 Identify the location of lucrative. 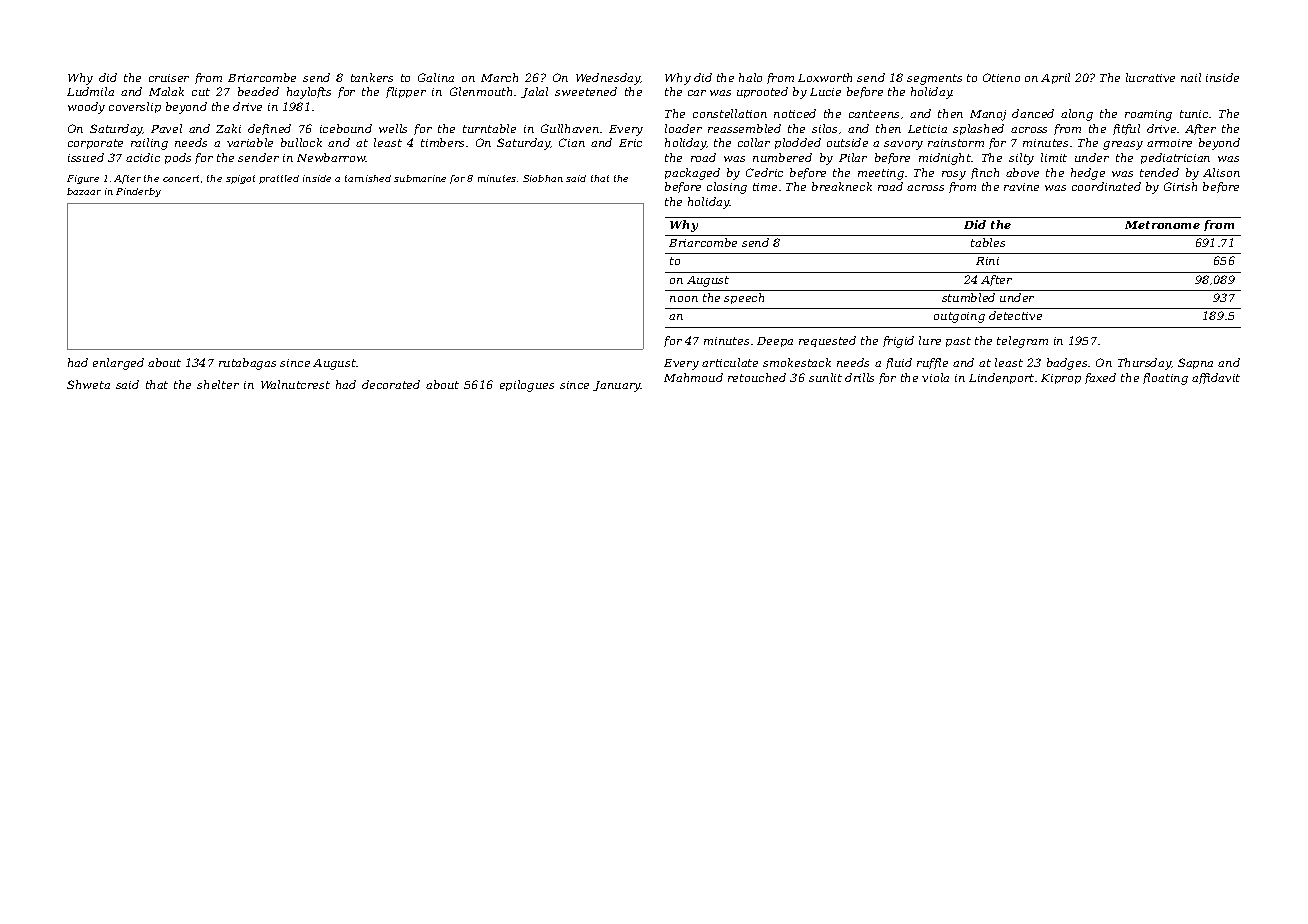
(1150, 77).
